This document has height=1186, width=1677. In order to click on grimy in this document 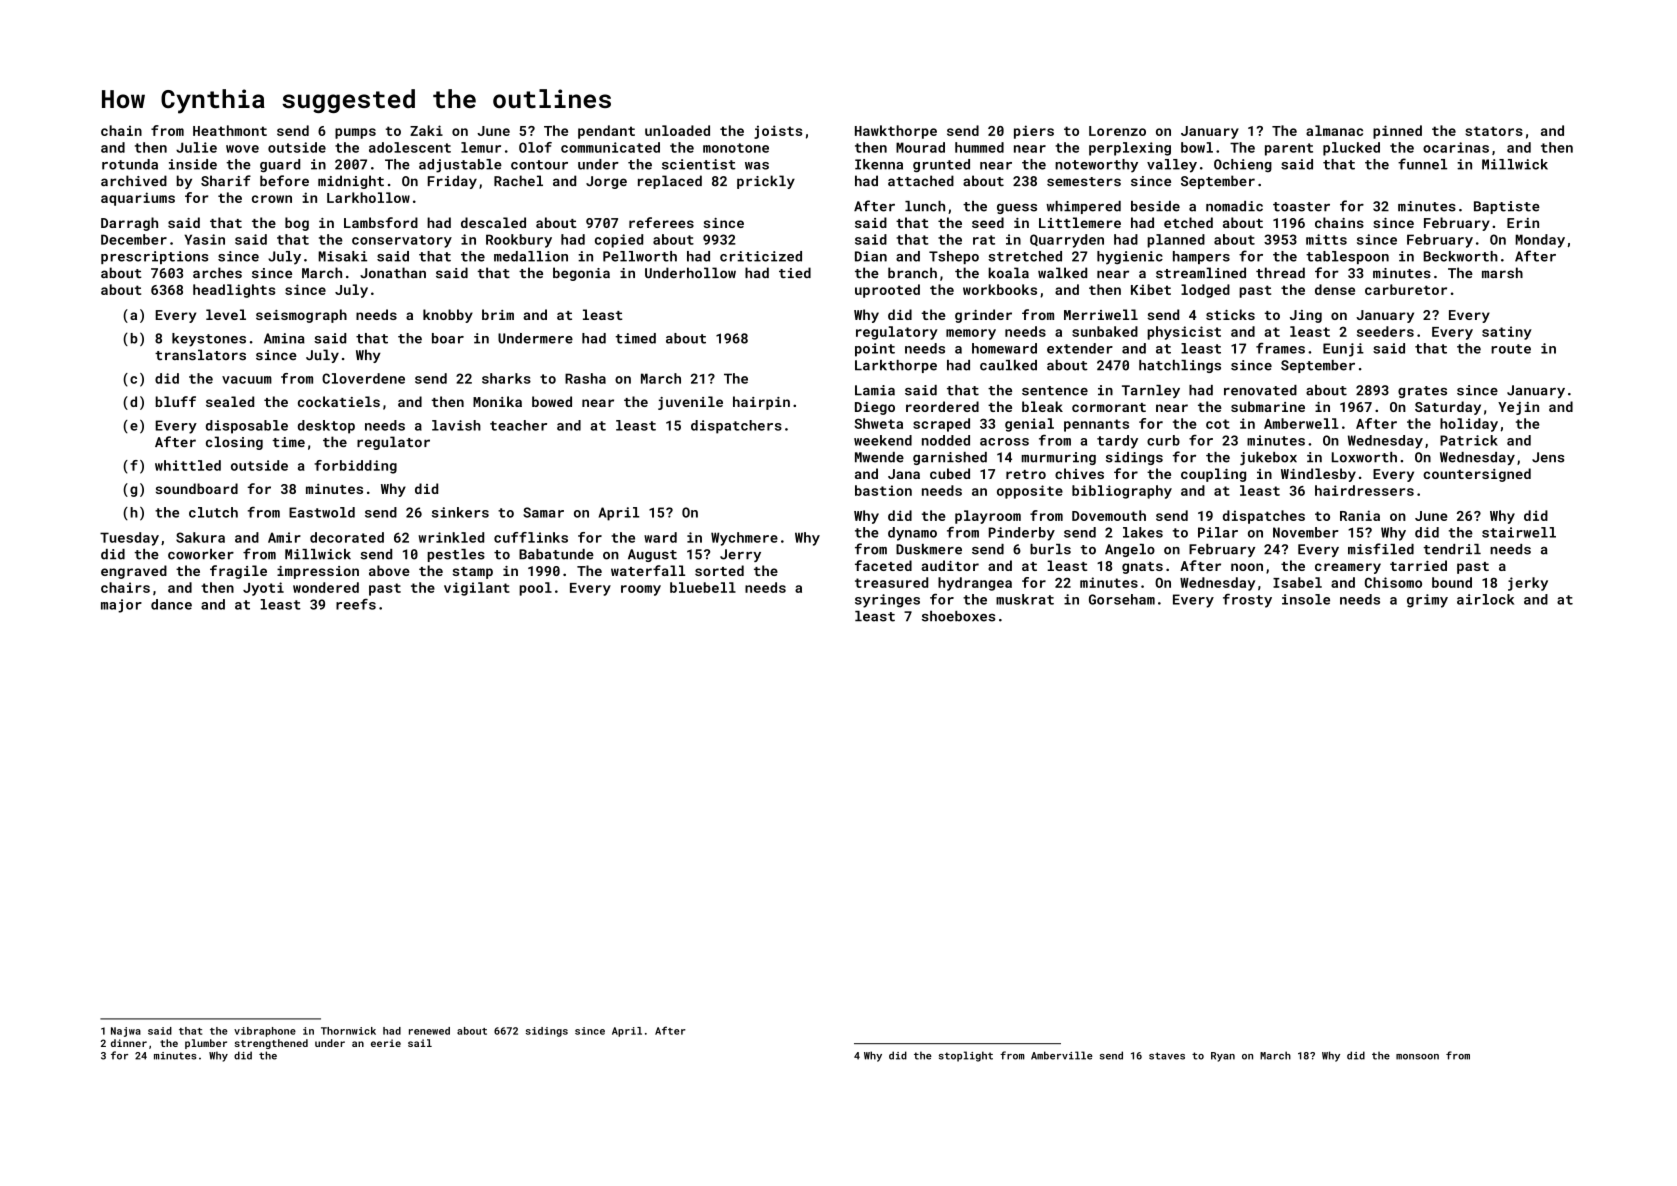, I will do `click(1427, 601)`.
